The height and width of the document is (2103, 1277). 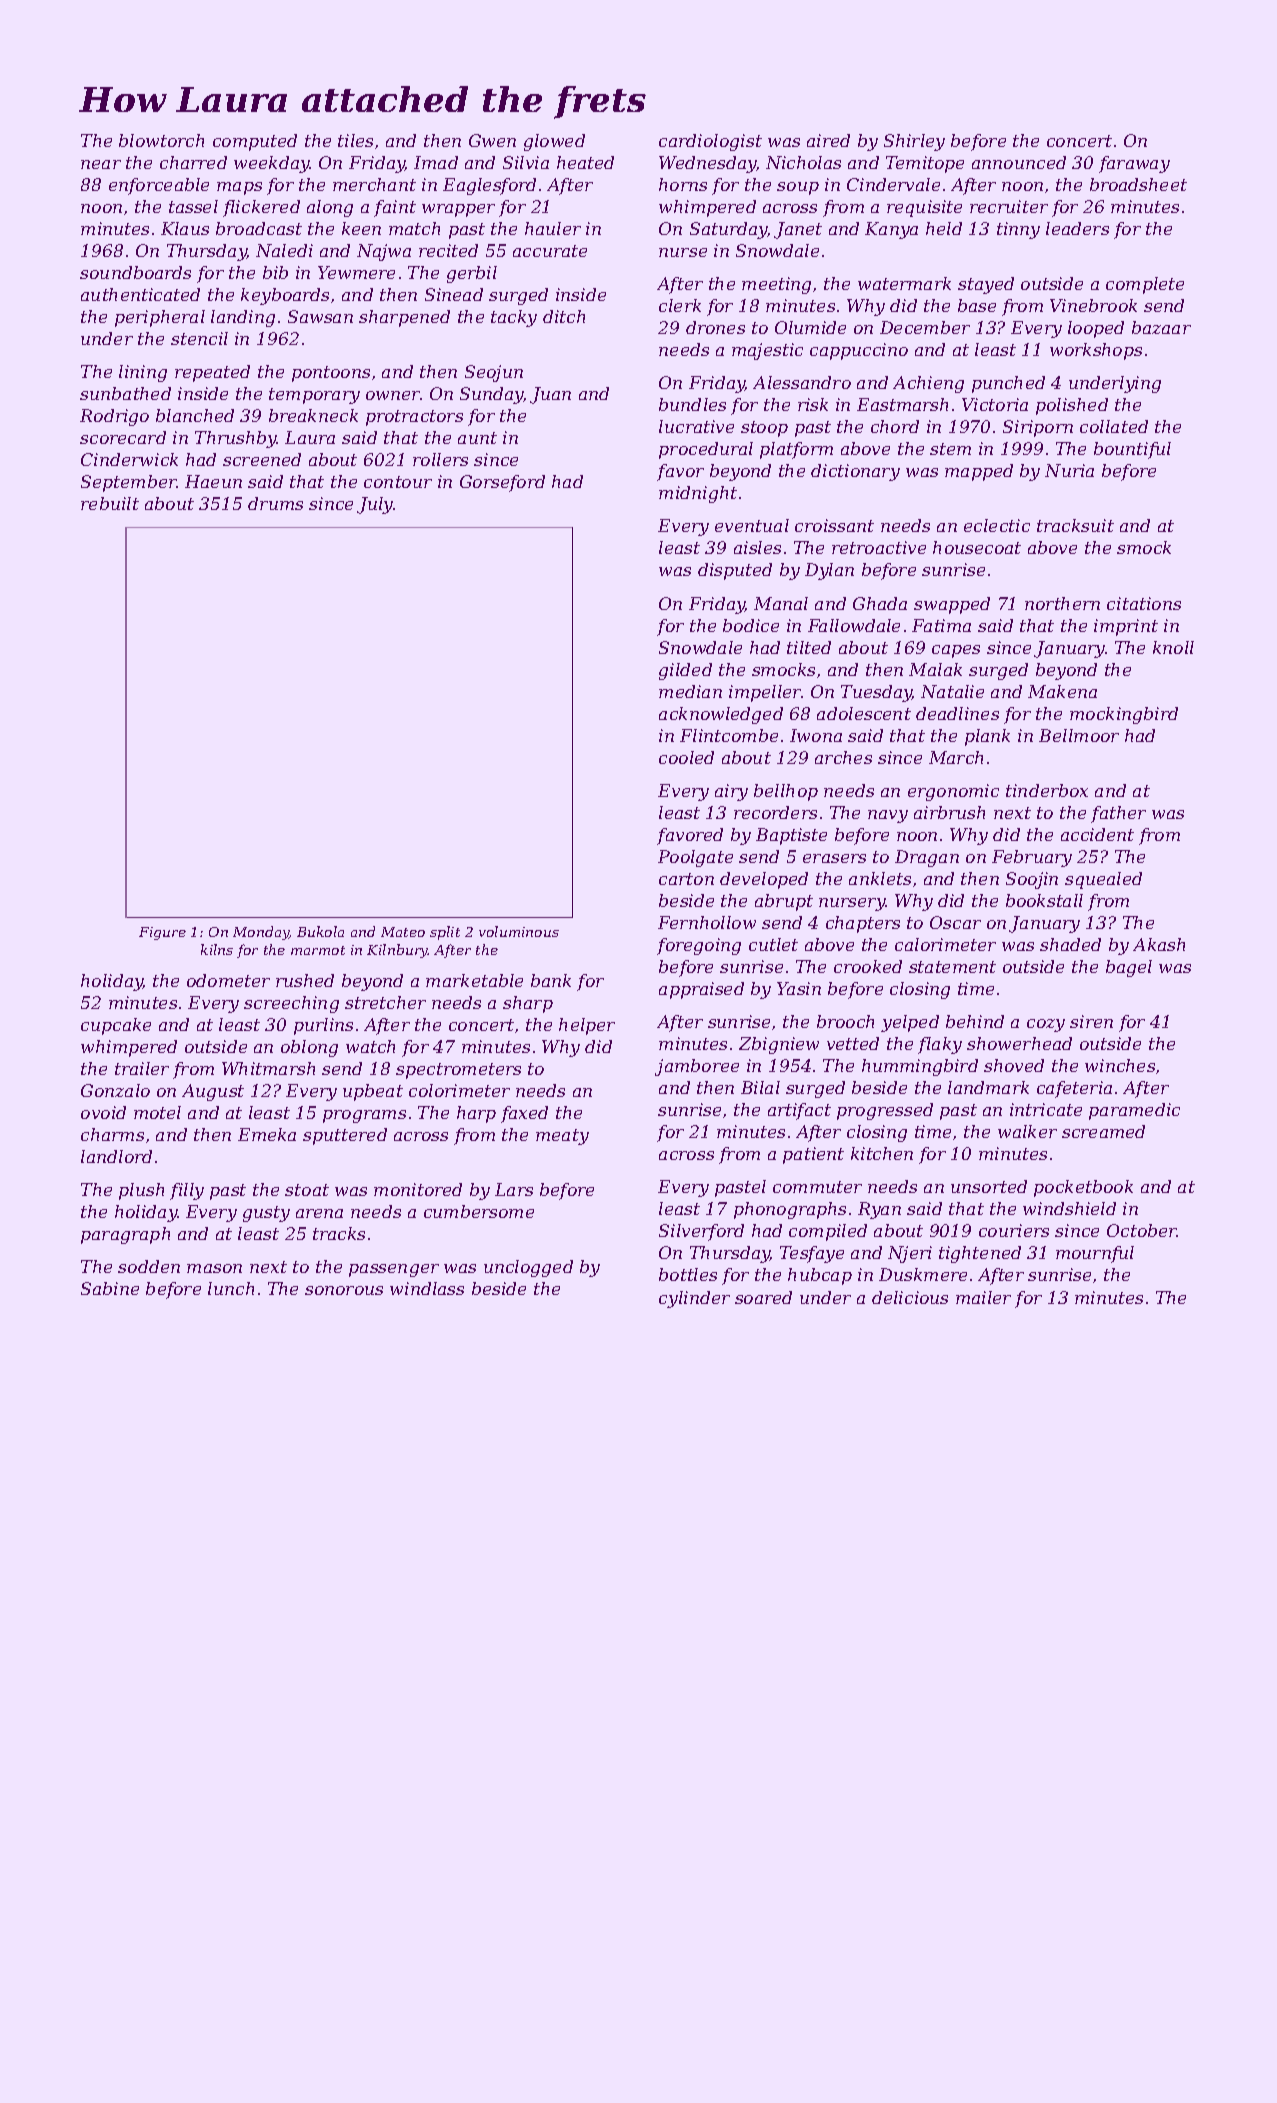 I want to click on Poolgate, so click(x=695, y=858).
